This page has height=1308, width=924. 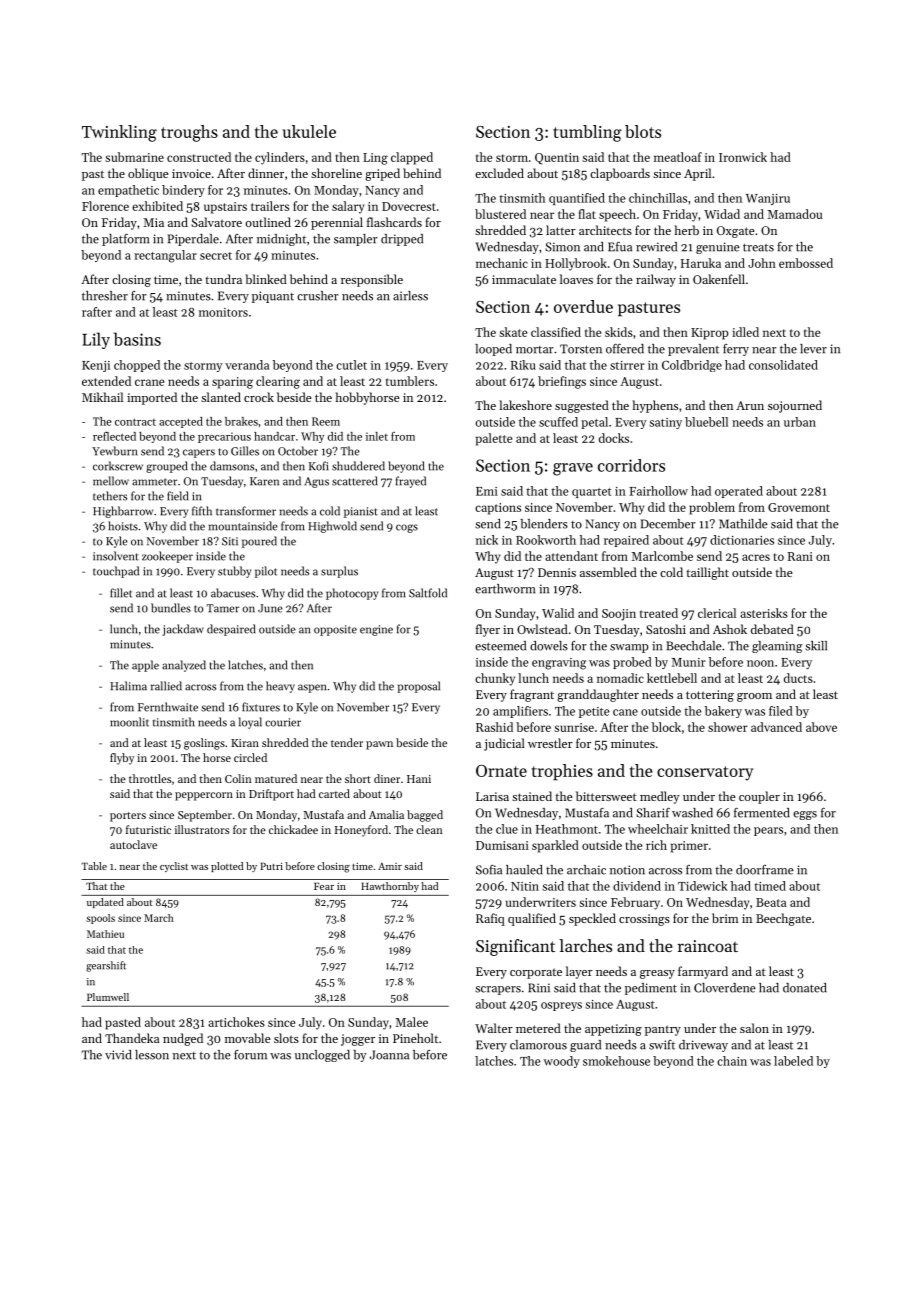 I want to click on flat, so click(x=587, y=214).
